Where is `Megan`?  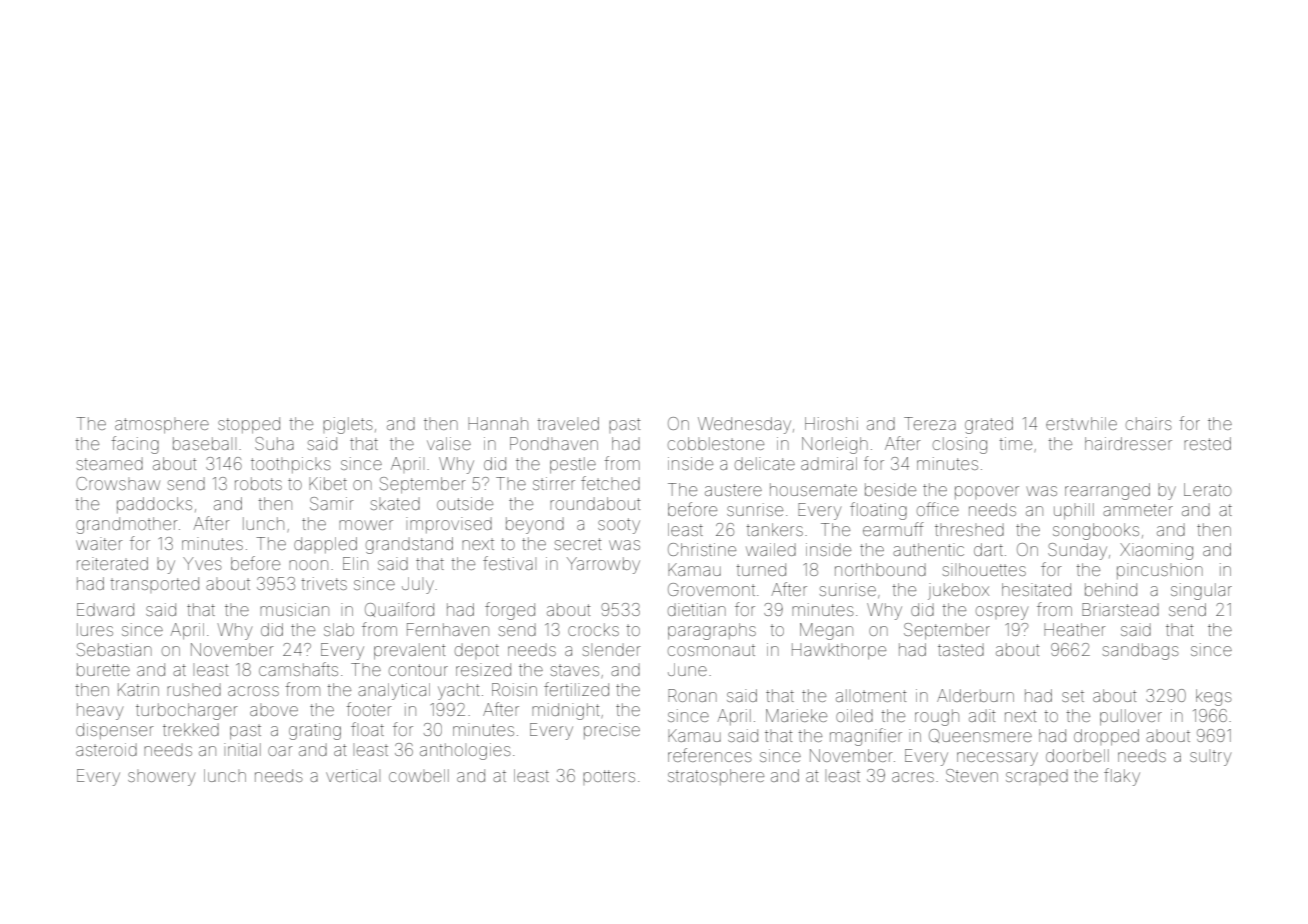
Megan is located at coordinates (826, 631).
